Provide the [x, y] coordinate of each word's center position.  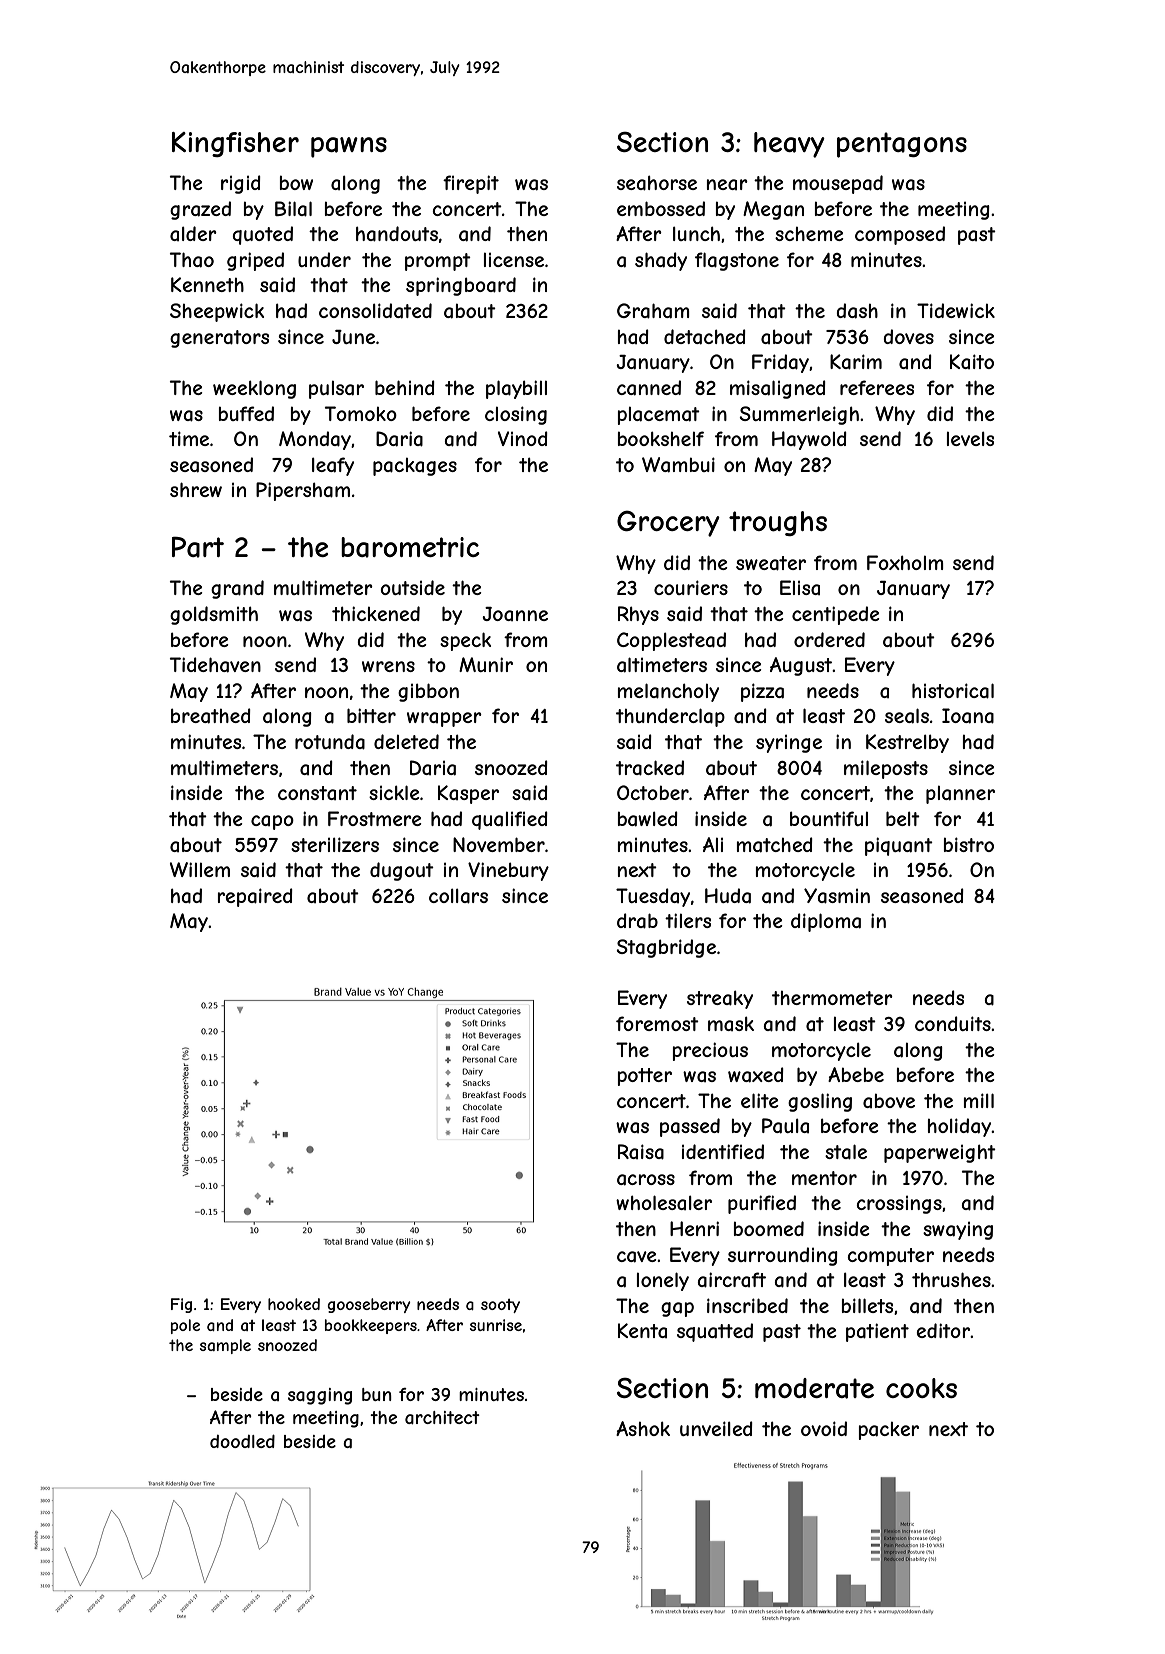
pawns [349, 147]
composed [900, 235]
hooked [294, 1304]
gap [677, 1309]
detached [705, 337]
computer [890, 1257]
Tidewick [956, 310]
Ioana [968, 716]
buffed [246, 413]
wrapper [444, 719]
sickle [394, 792]
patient [877, 1332]
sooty [500, 1306]
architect [442, 1417]
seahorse [657, 183]
